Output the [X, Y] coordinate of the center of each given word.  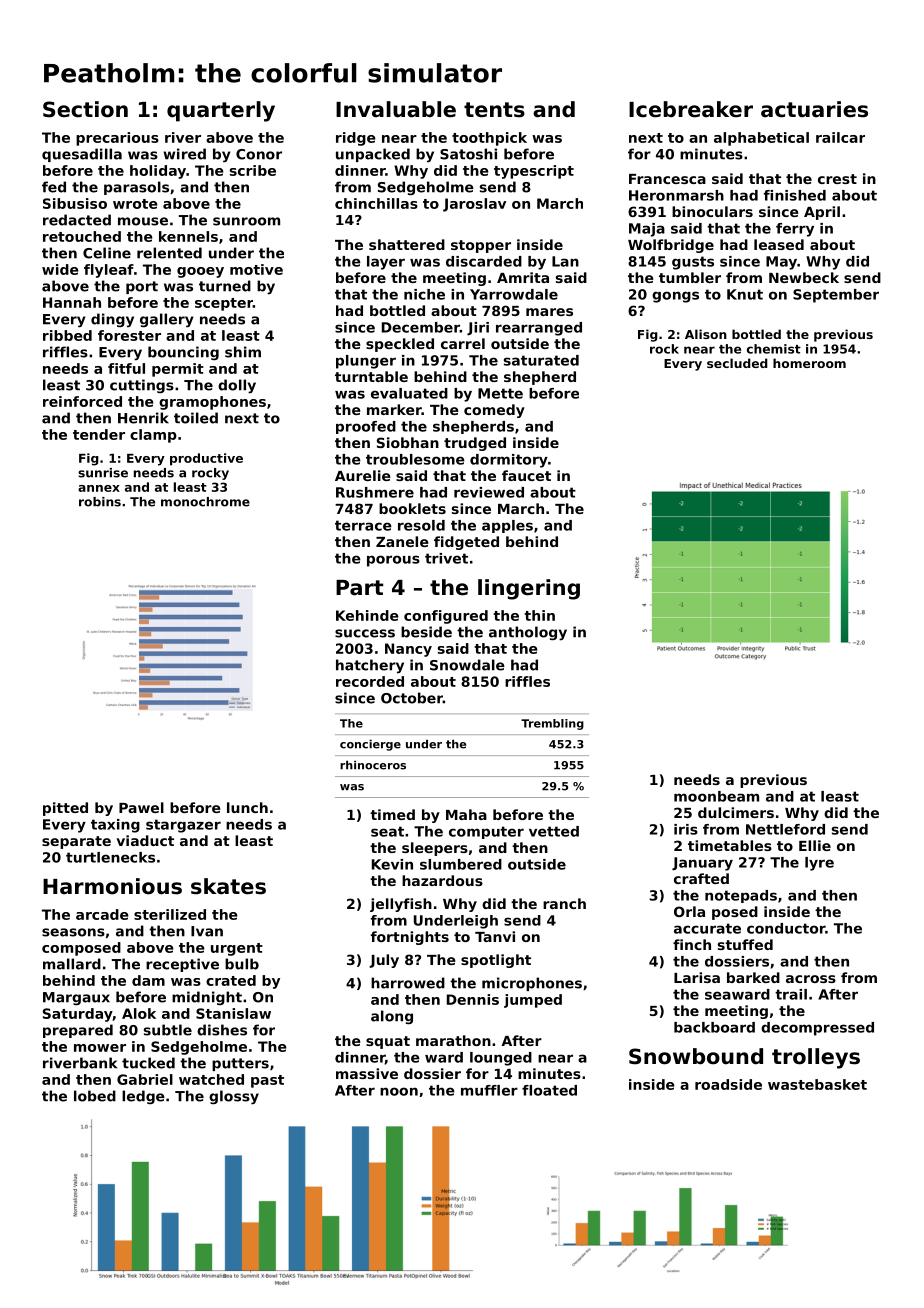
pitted [65, 809]
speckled [400, 345]
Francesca [667, 179]
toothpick [489, 139]
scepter [224, 304]
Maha [466, 814]
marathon [453, 1040]
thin [539, 615]
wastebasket [817, 1084]
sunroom [246, 221]
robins [100, 502]
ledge [143, 1097]
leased [779, 244]
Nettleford [785, 829]
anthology [528, 633]
